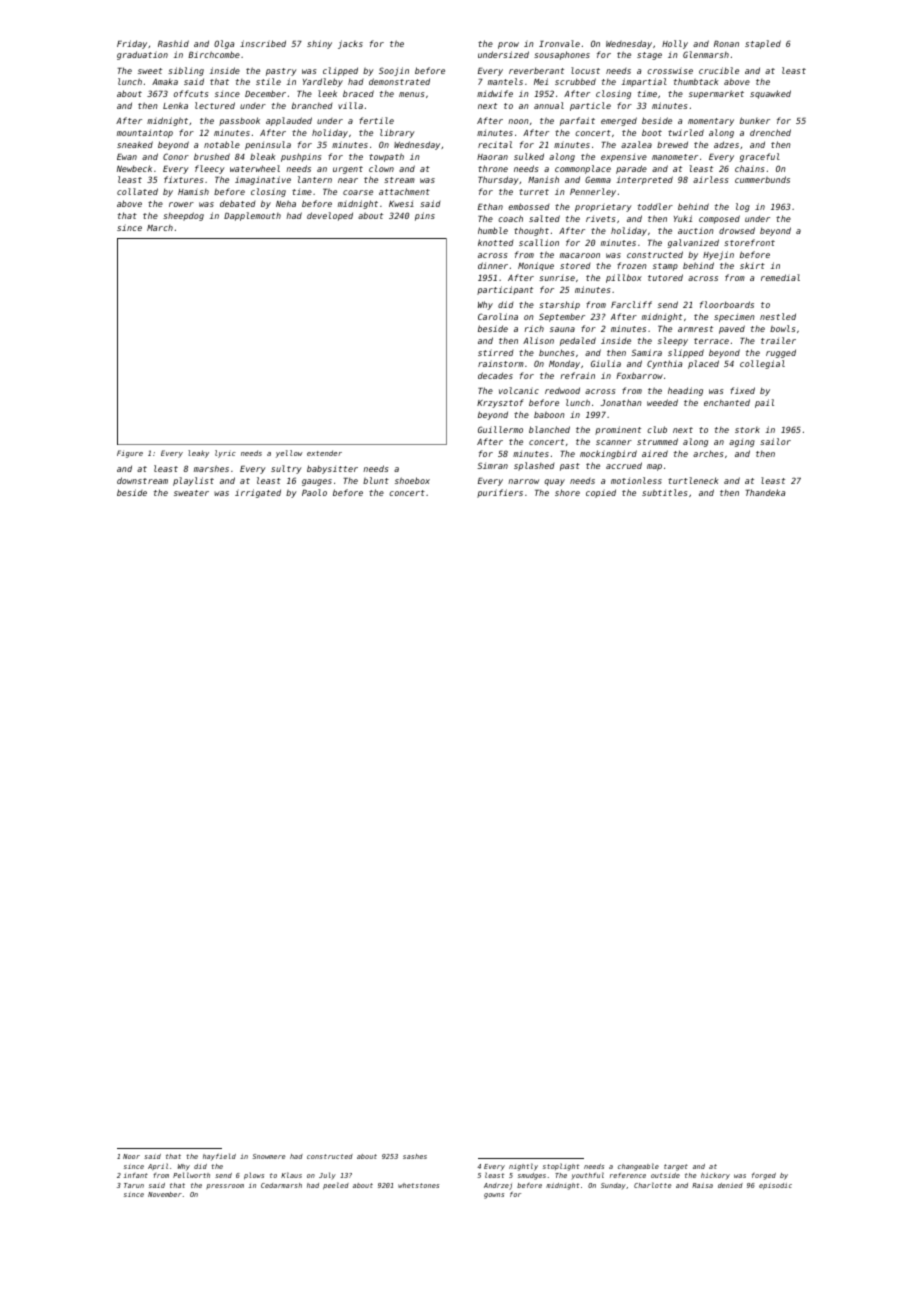  Describe the element at coordinates (191, 493) in the screenshot. I see `sweater` at that location.
